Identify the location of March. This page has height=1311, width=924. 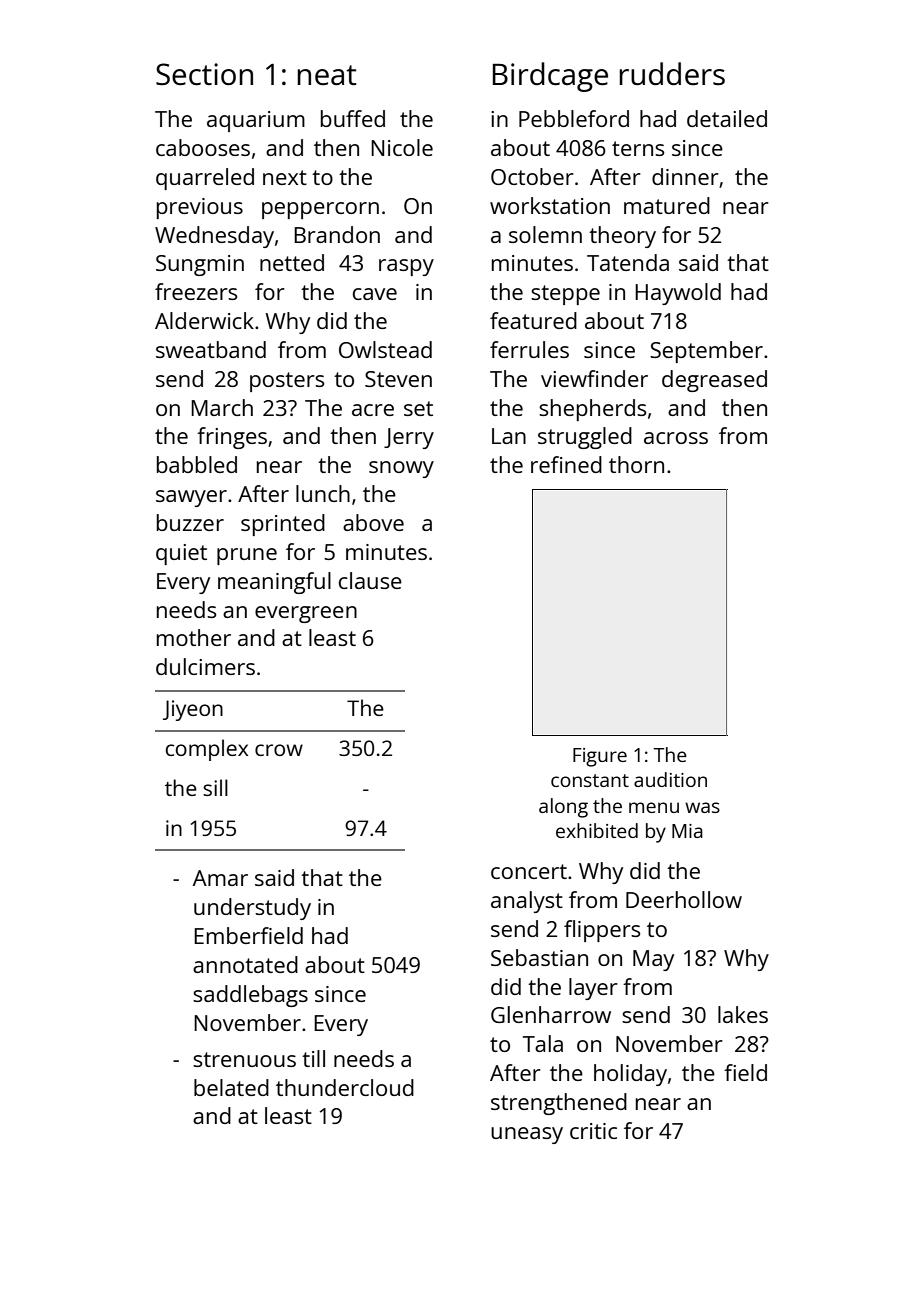
(222, 407).
